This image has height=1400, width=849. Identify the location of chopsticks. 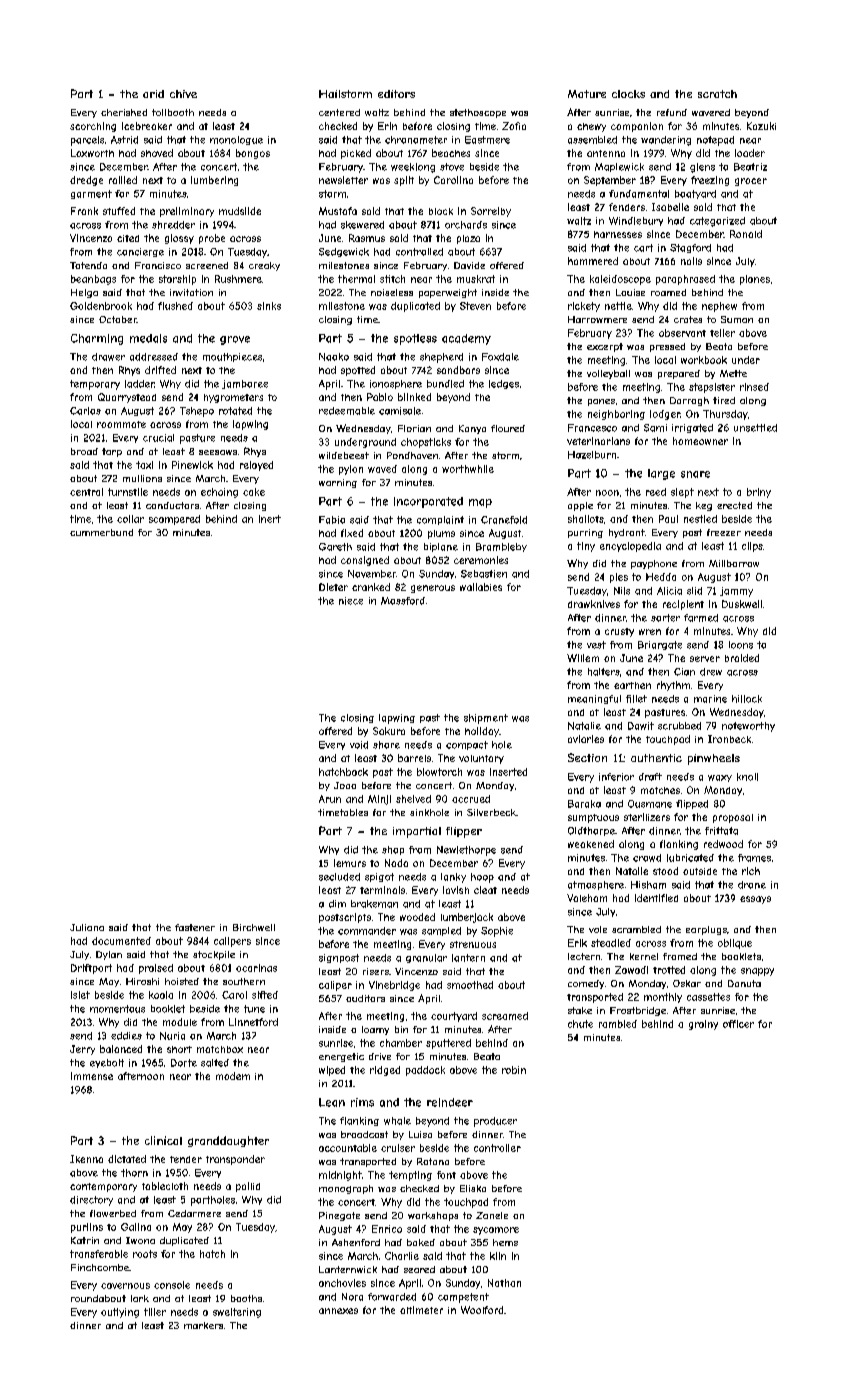
(426, 443).
